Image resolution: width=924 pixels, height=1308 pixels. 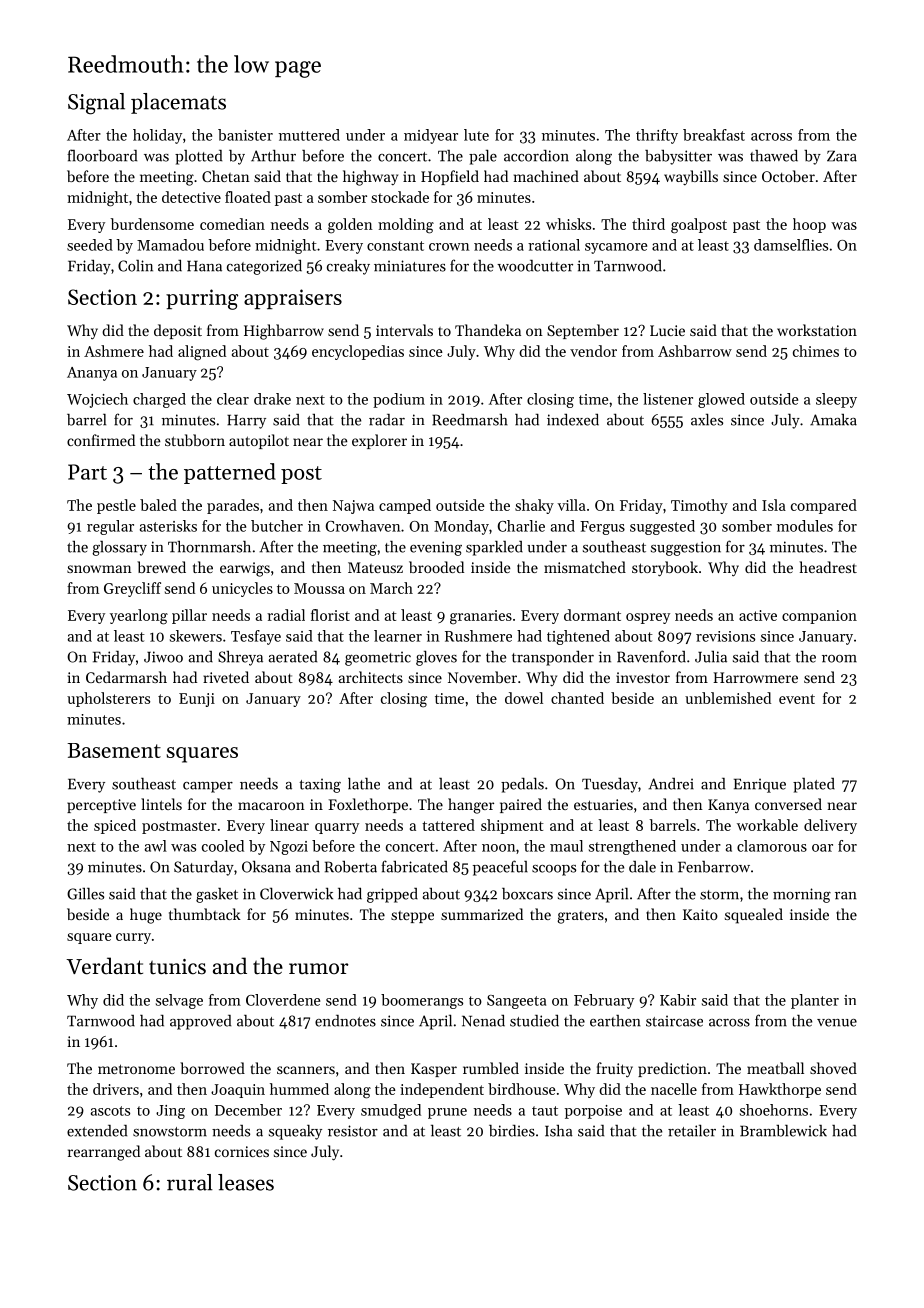 I want to click on Jing, so click(x=170, y=1112).
